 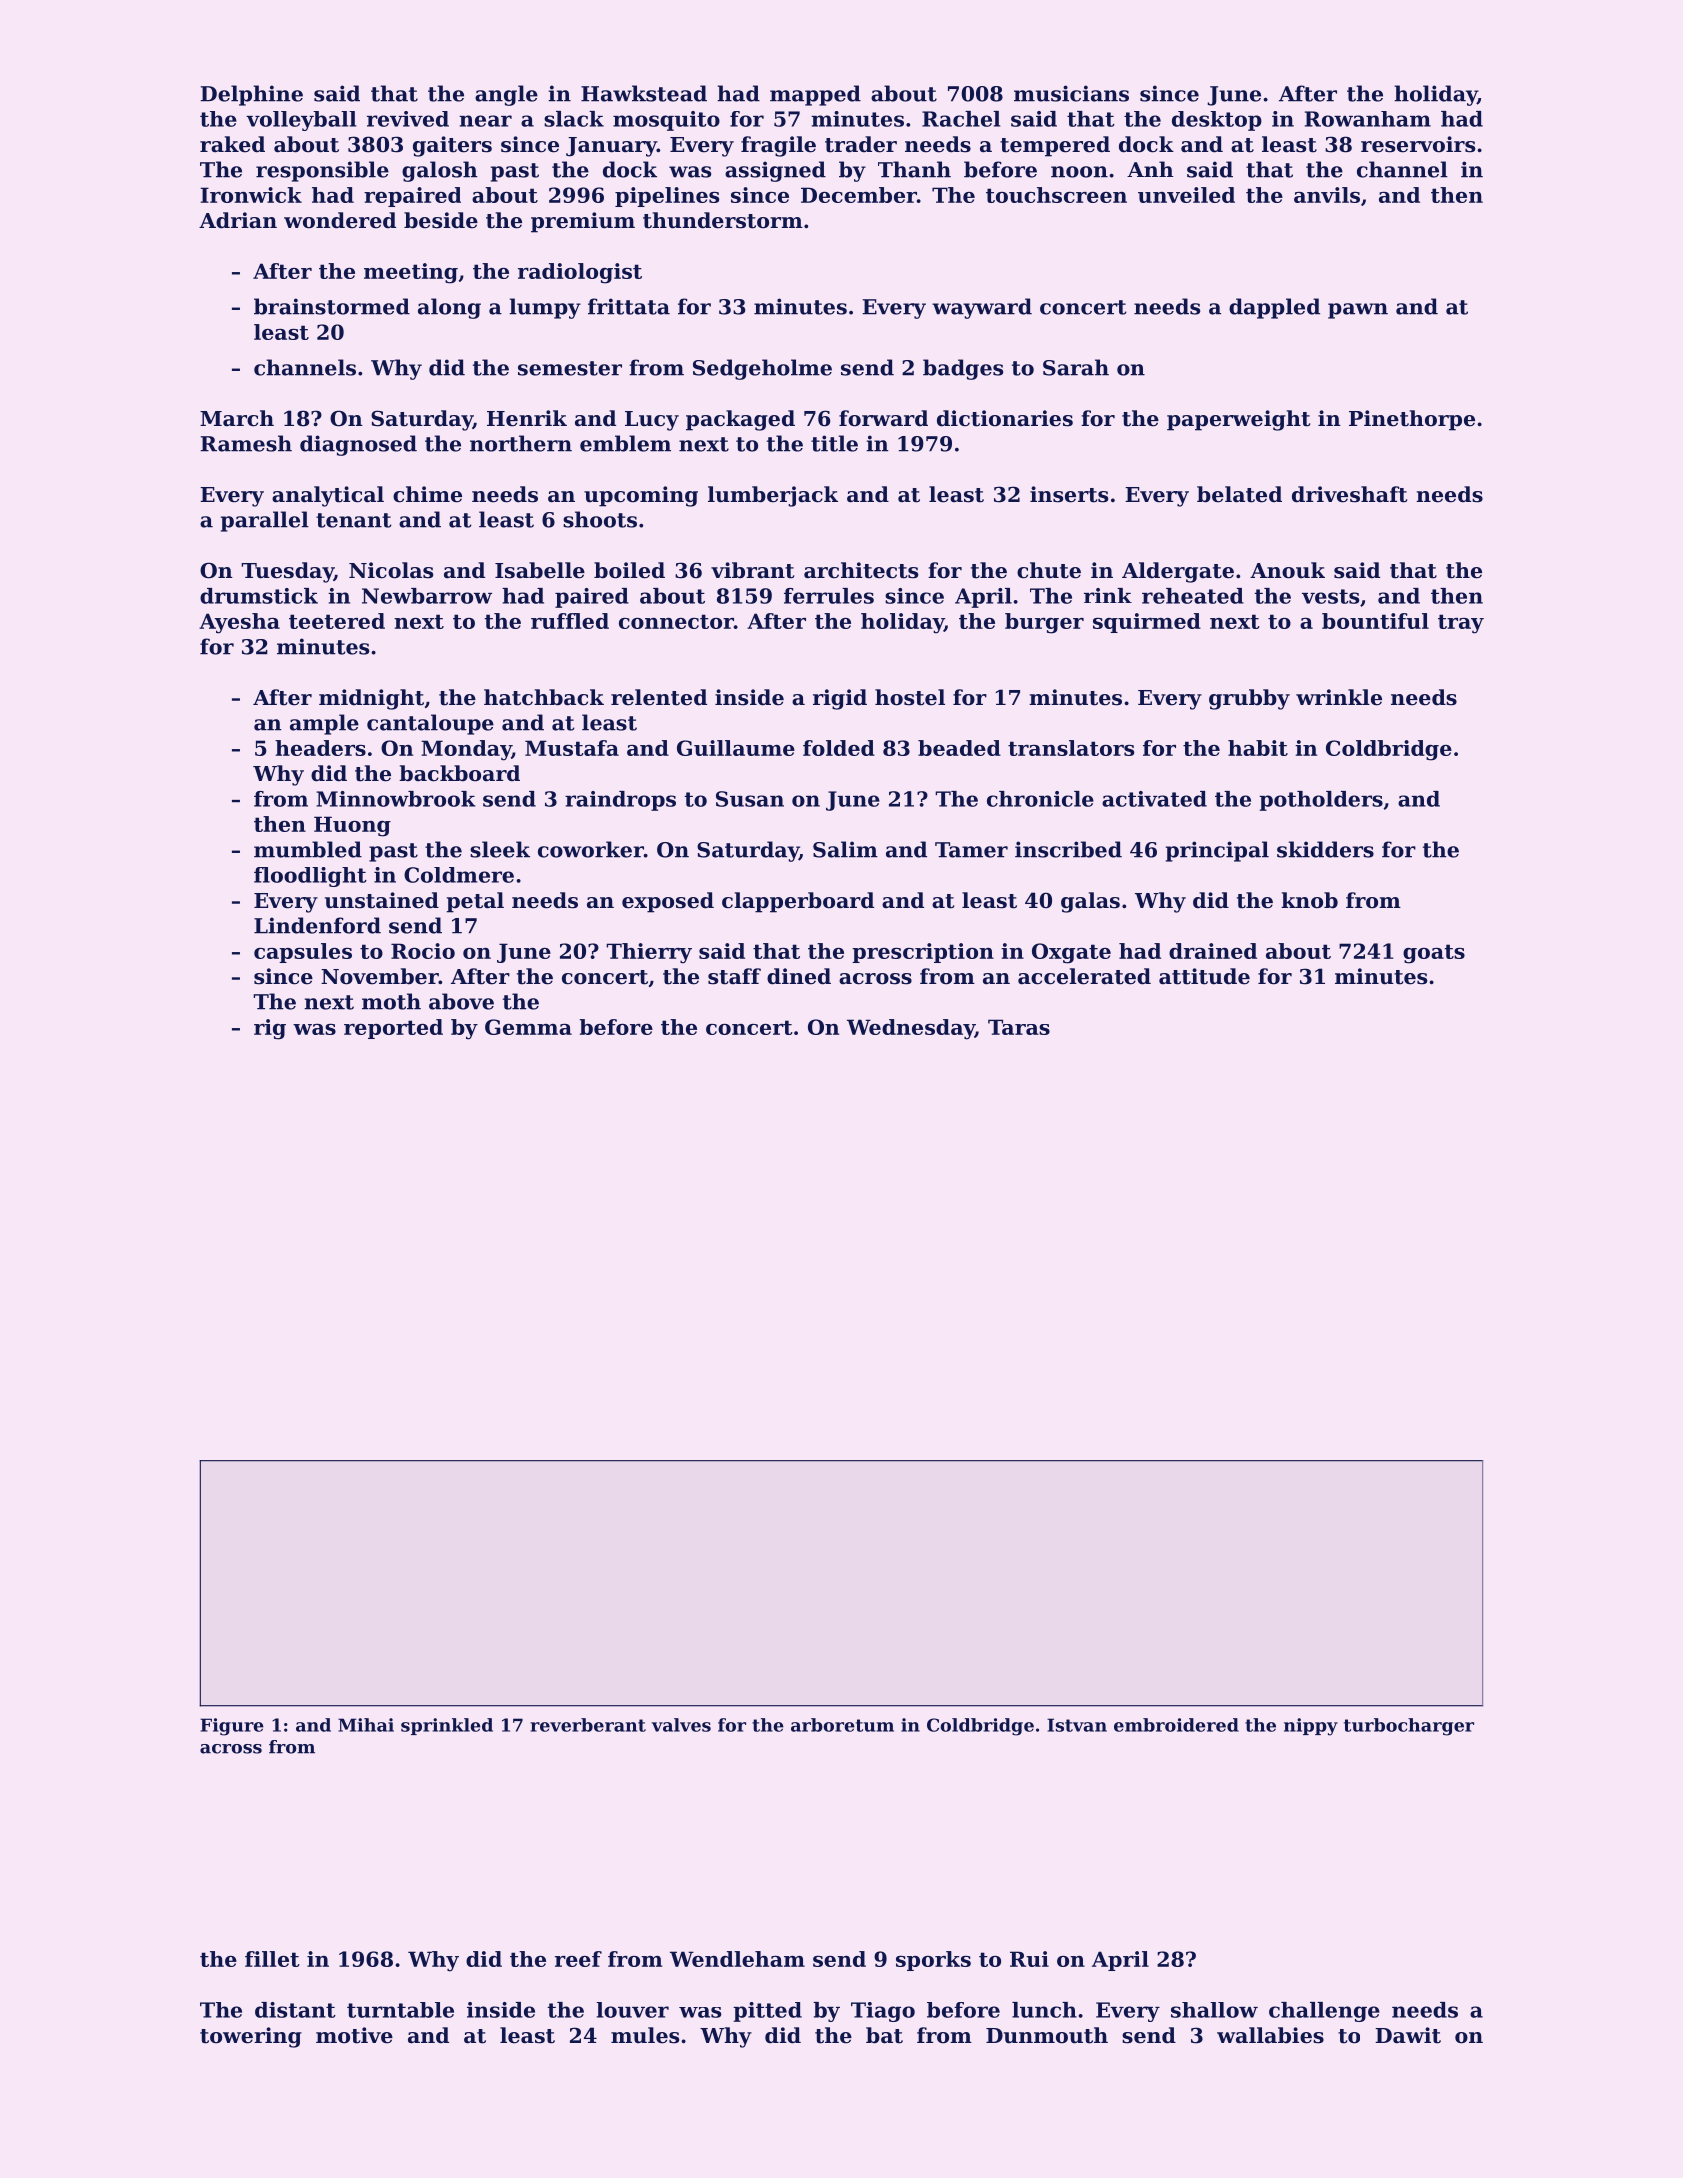 What do you see at coordinates (1409, 1727) in the screenshot?
I see `turbocharger` at bounding box center [1409, 1727].
